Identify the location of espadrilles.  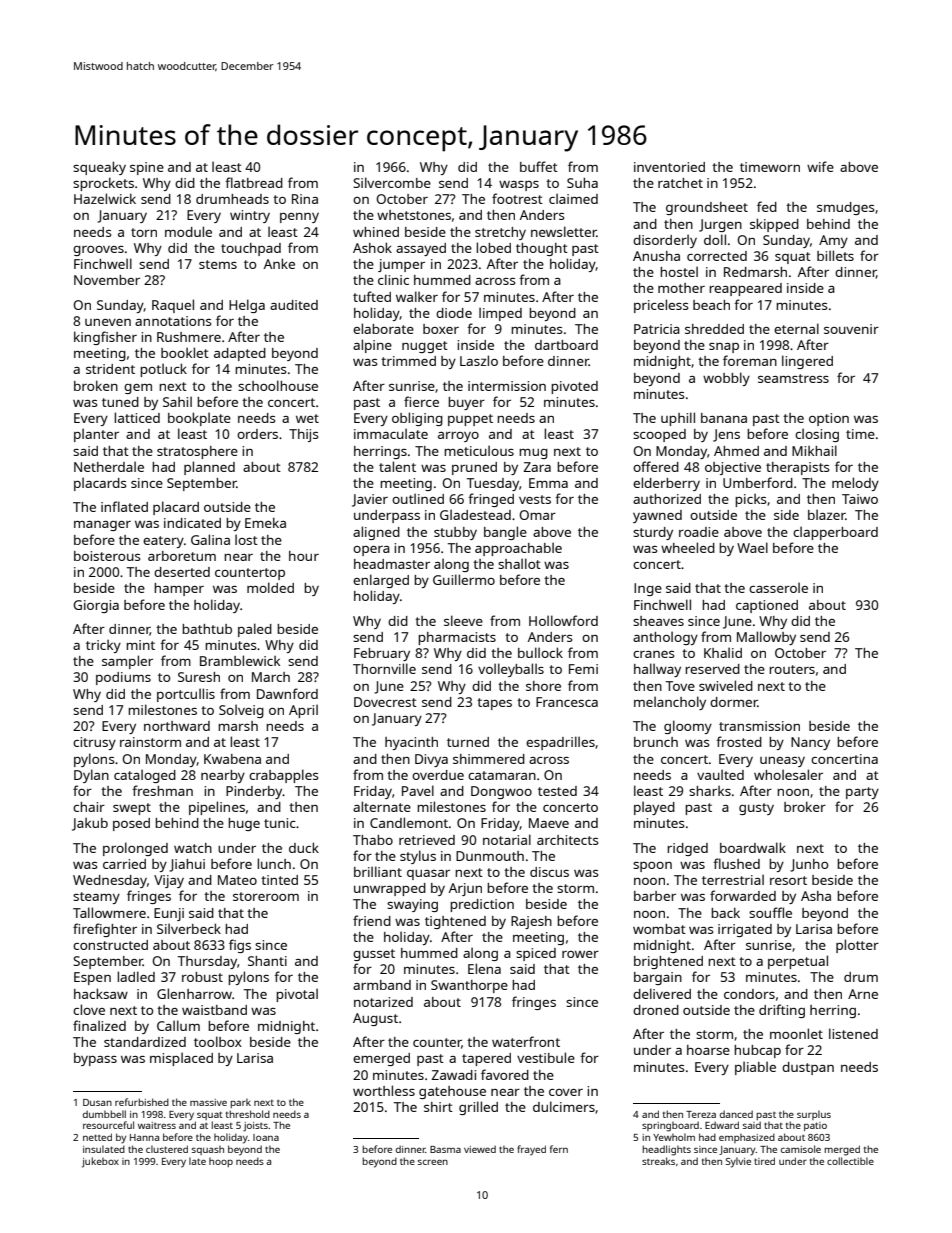
(560, 743).
